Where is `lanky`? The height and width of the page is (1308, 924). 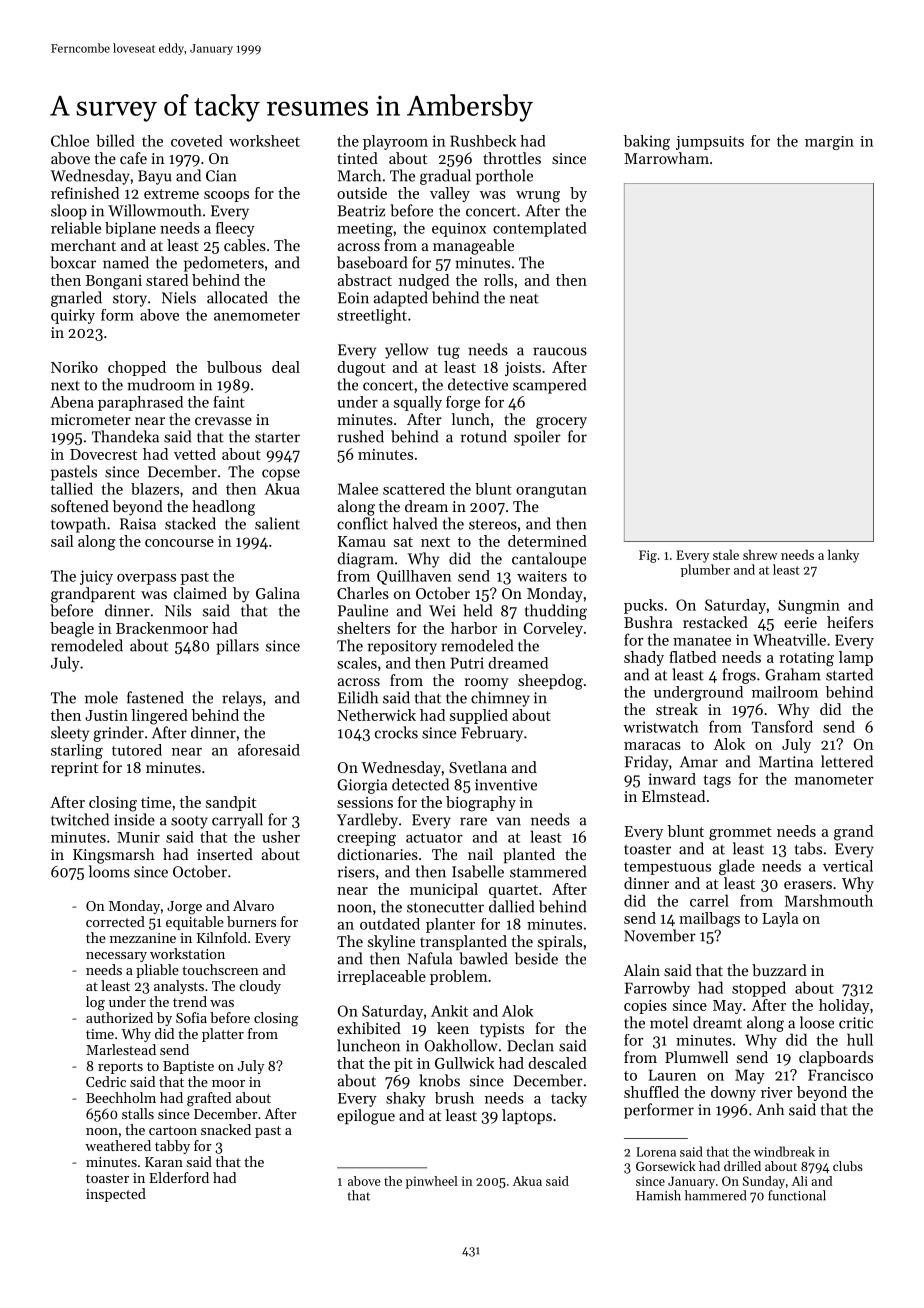
lanky is located at coordinates (843, 556).
